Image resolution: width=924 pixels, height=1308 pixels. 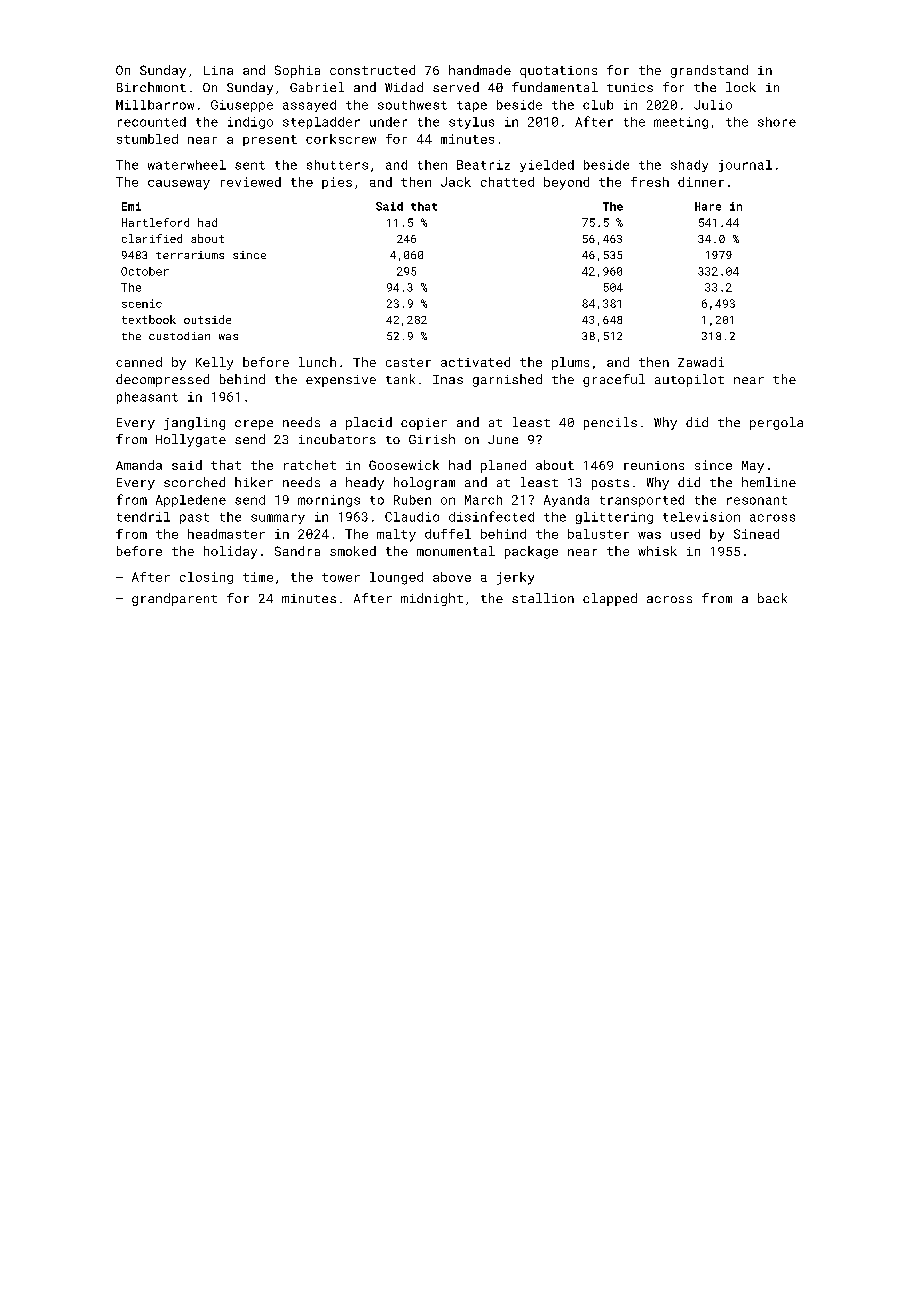 What do you see at coordinates (388, 122) in the page?
I see `under` at bounding box center [388, 122].
